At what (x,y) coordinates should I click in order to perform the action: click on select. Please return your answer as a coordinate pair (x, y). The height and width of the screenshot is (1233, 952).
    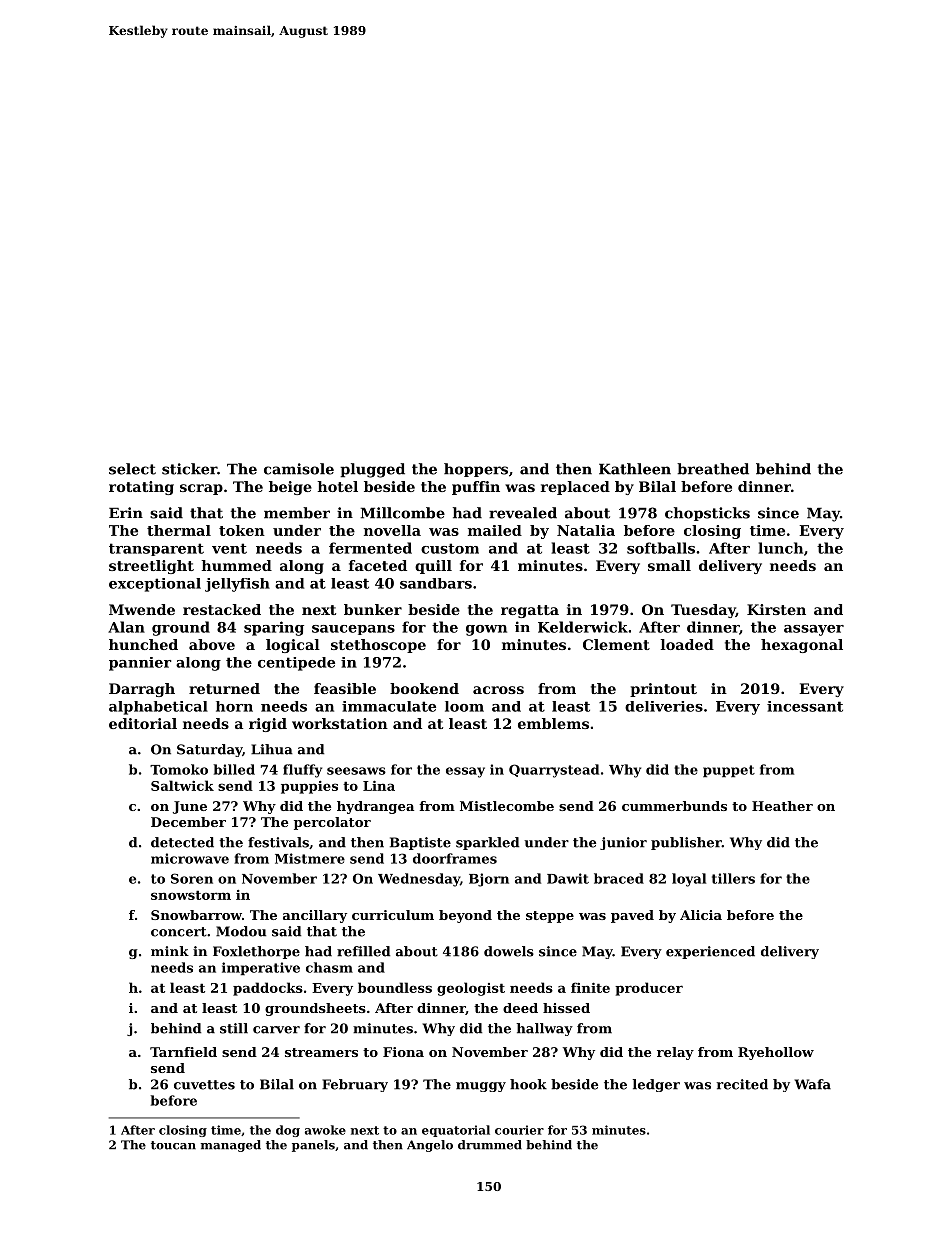
    Looking at the image, I should click on (132, 469).
